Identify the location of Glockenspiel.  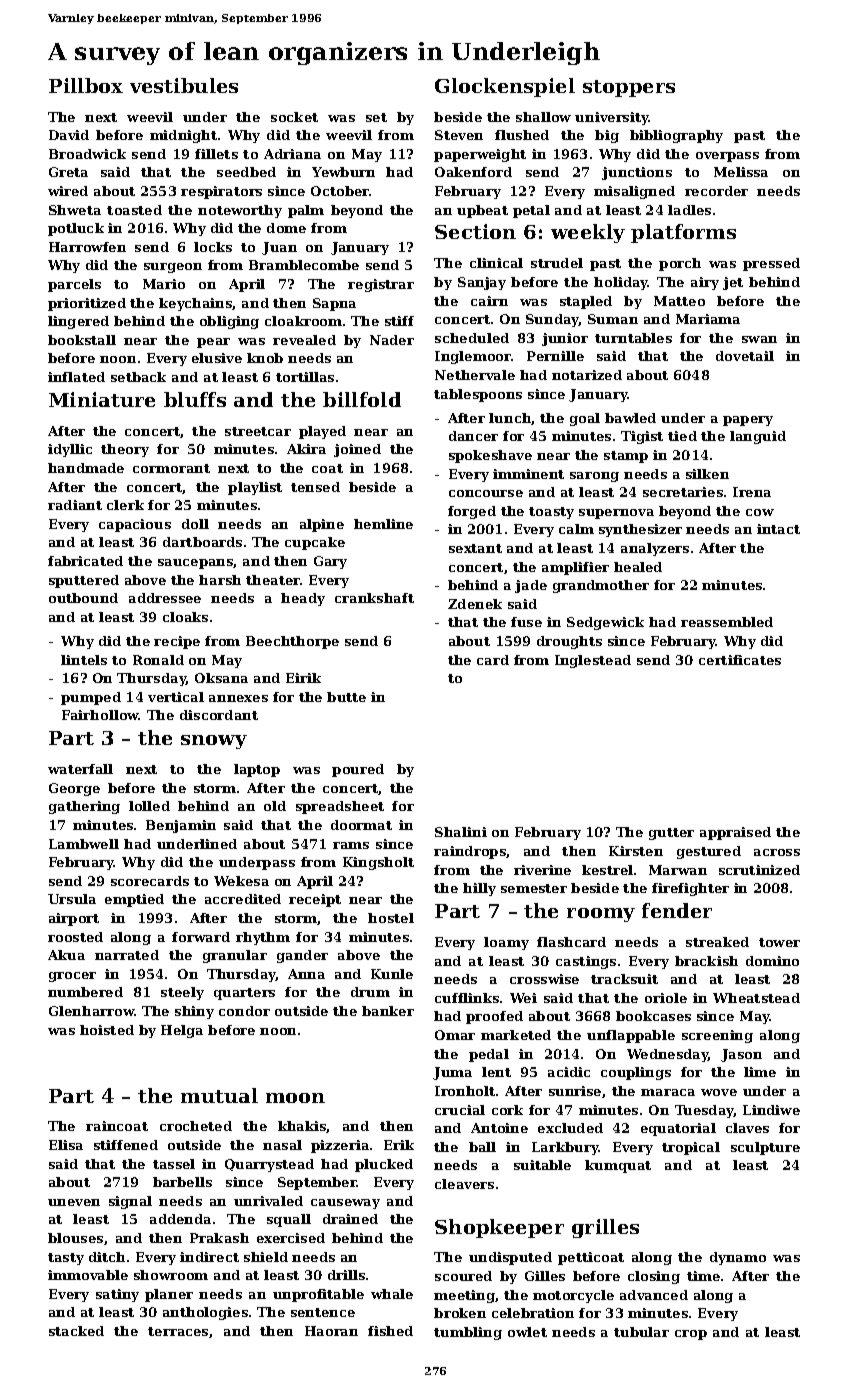
(505, 87).
